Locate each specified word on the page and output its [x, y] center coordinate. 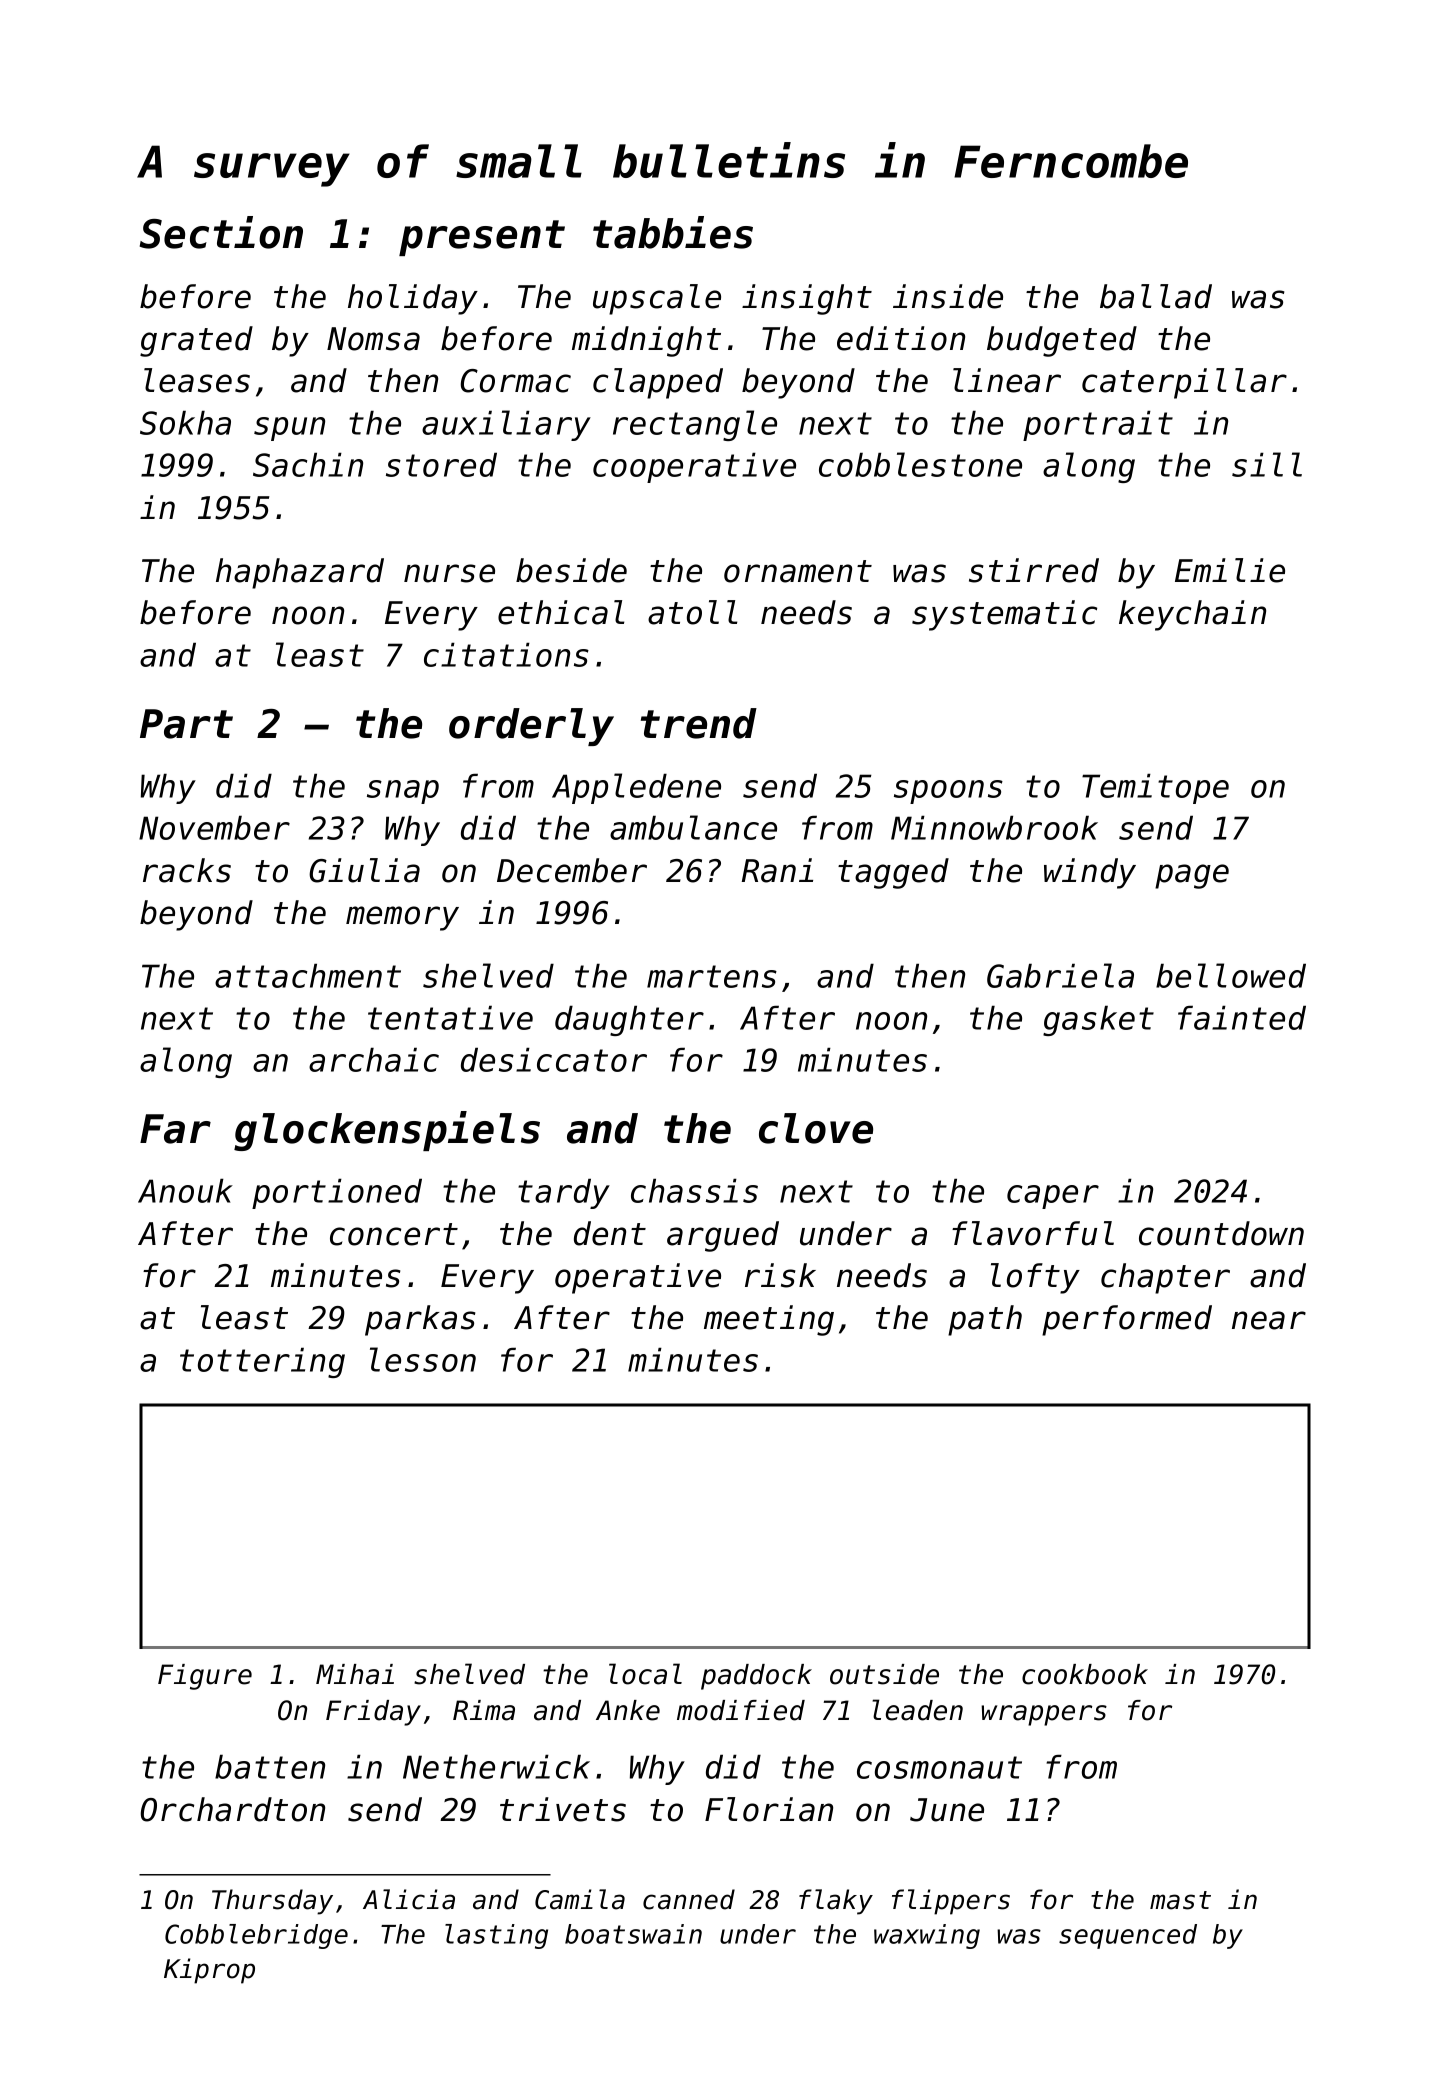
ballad [1156, 296]
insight [807, 299]
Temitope [1155, 789]
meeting [769, 1320]
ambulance [693, 827]
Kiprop [209, 1971]
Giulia [364, 870]
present [482, 238]
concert [394, 1234]
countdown [1221, 1233]
